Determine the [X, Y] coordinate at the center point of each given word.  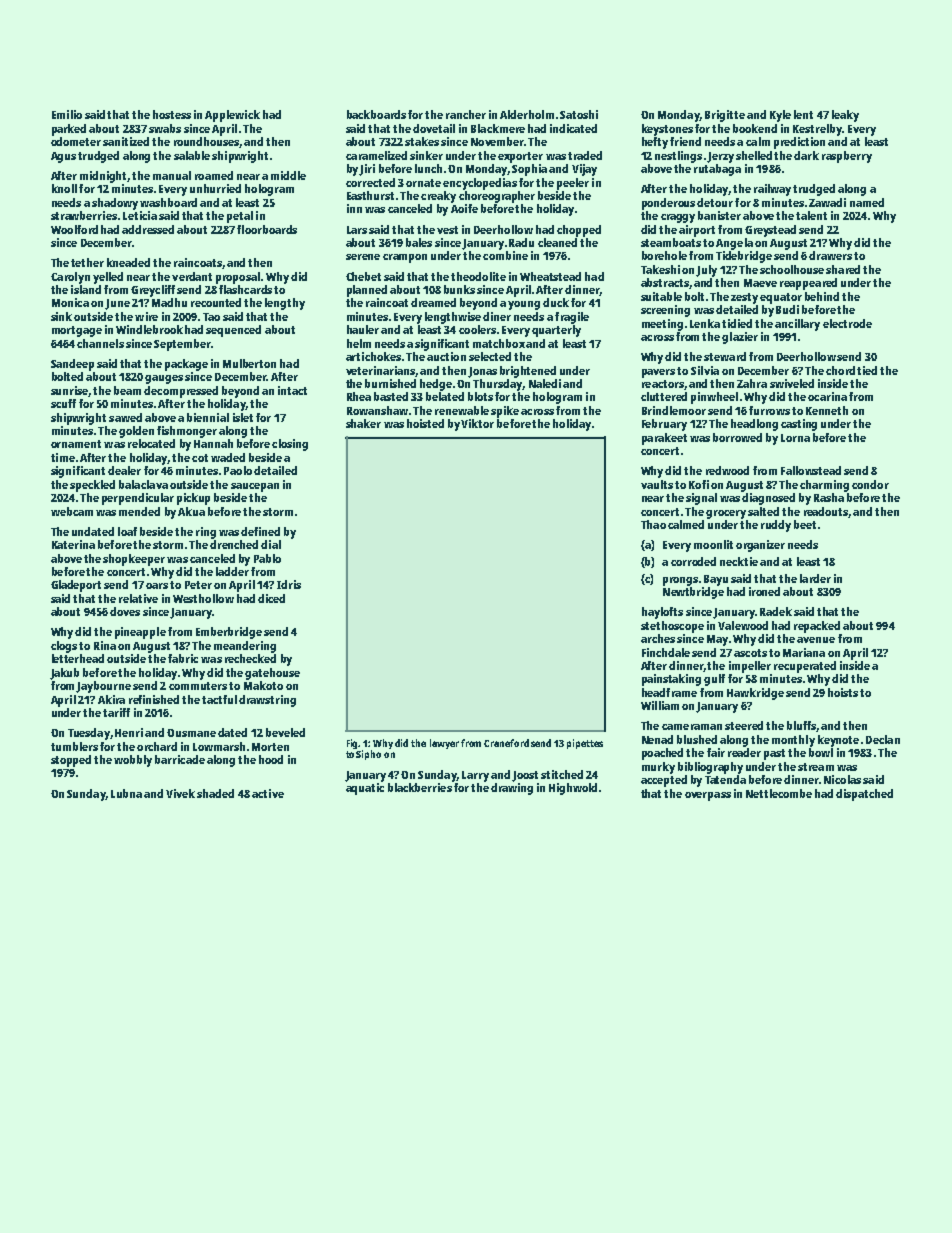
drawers [830, 255]
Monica [70, 302]
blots [480, 396]
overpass [708, 796]
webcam [72, 511]
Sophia [529, 170]
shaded [215, 793]
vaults [657, 484]
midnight [103, 177]
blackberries [420, 787]
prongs [680, 581]
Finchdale [666, 652]
